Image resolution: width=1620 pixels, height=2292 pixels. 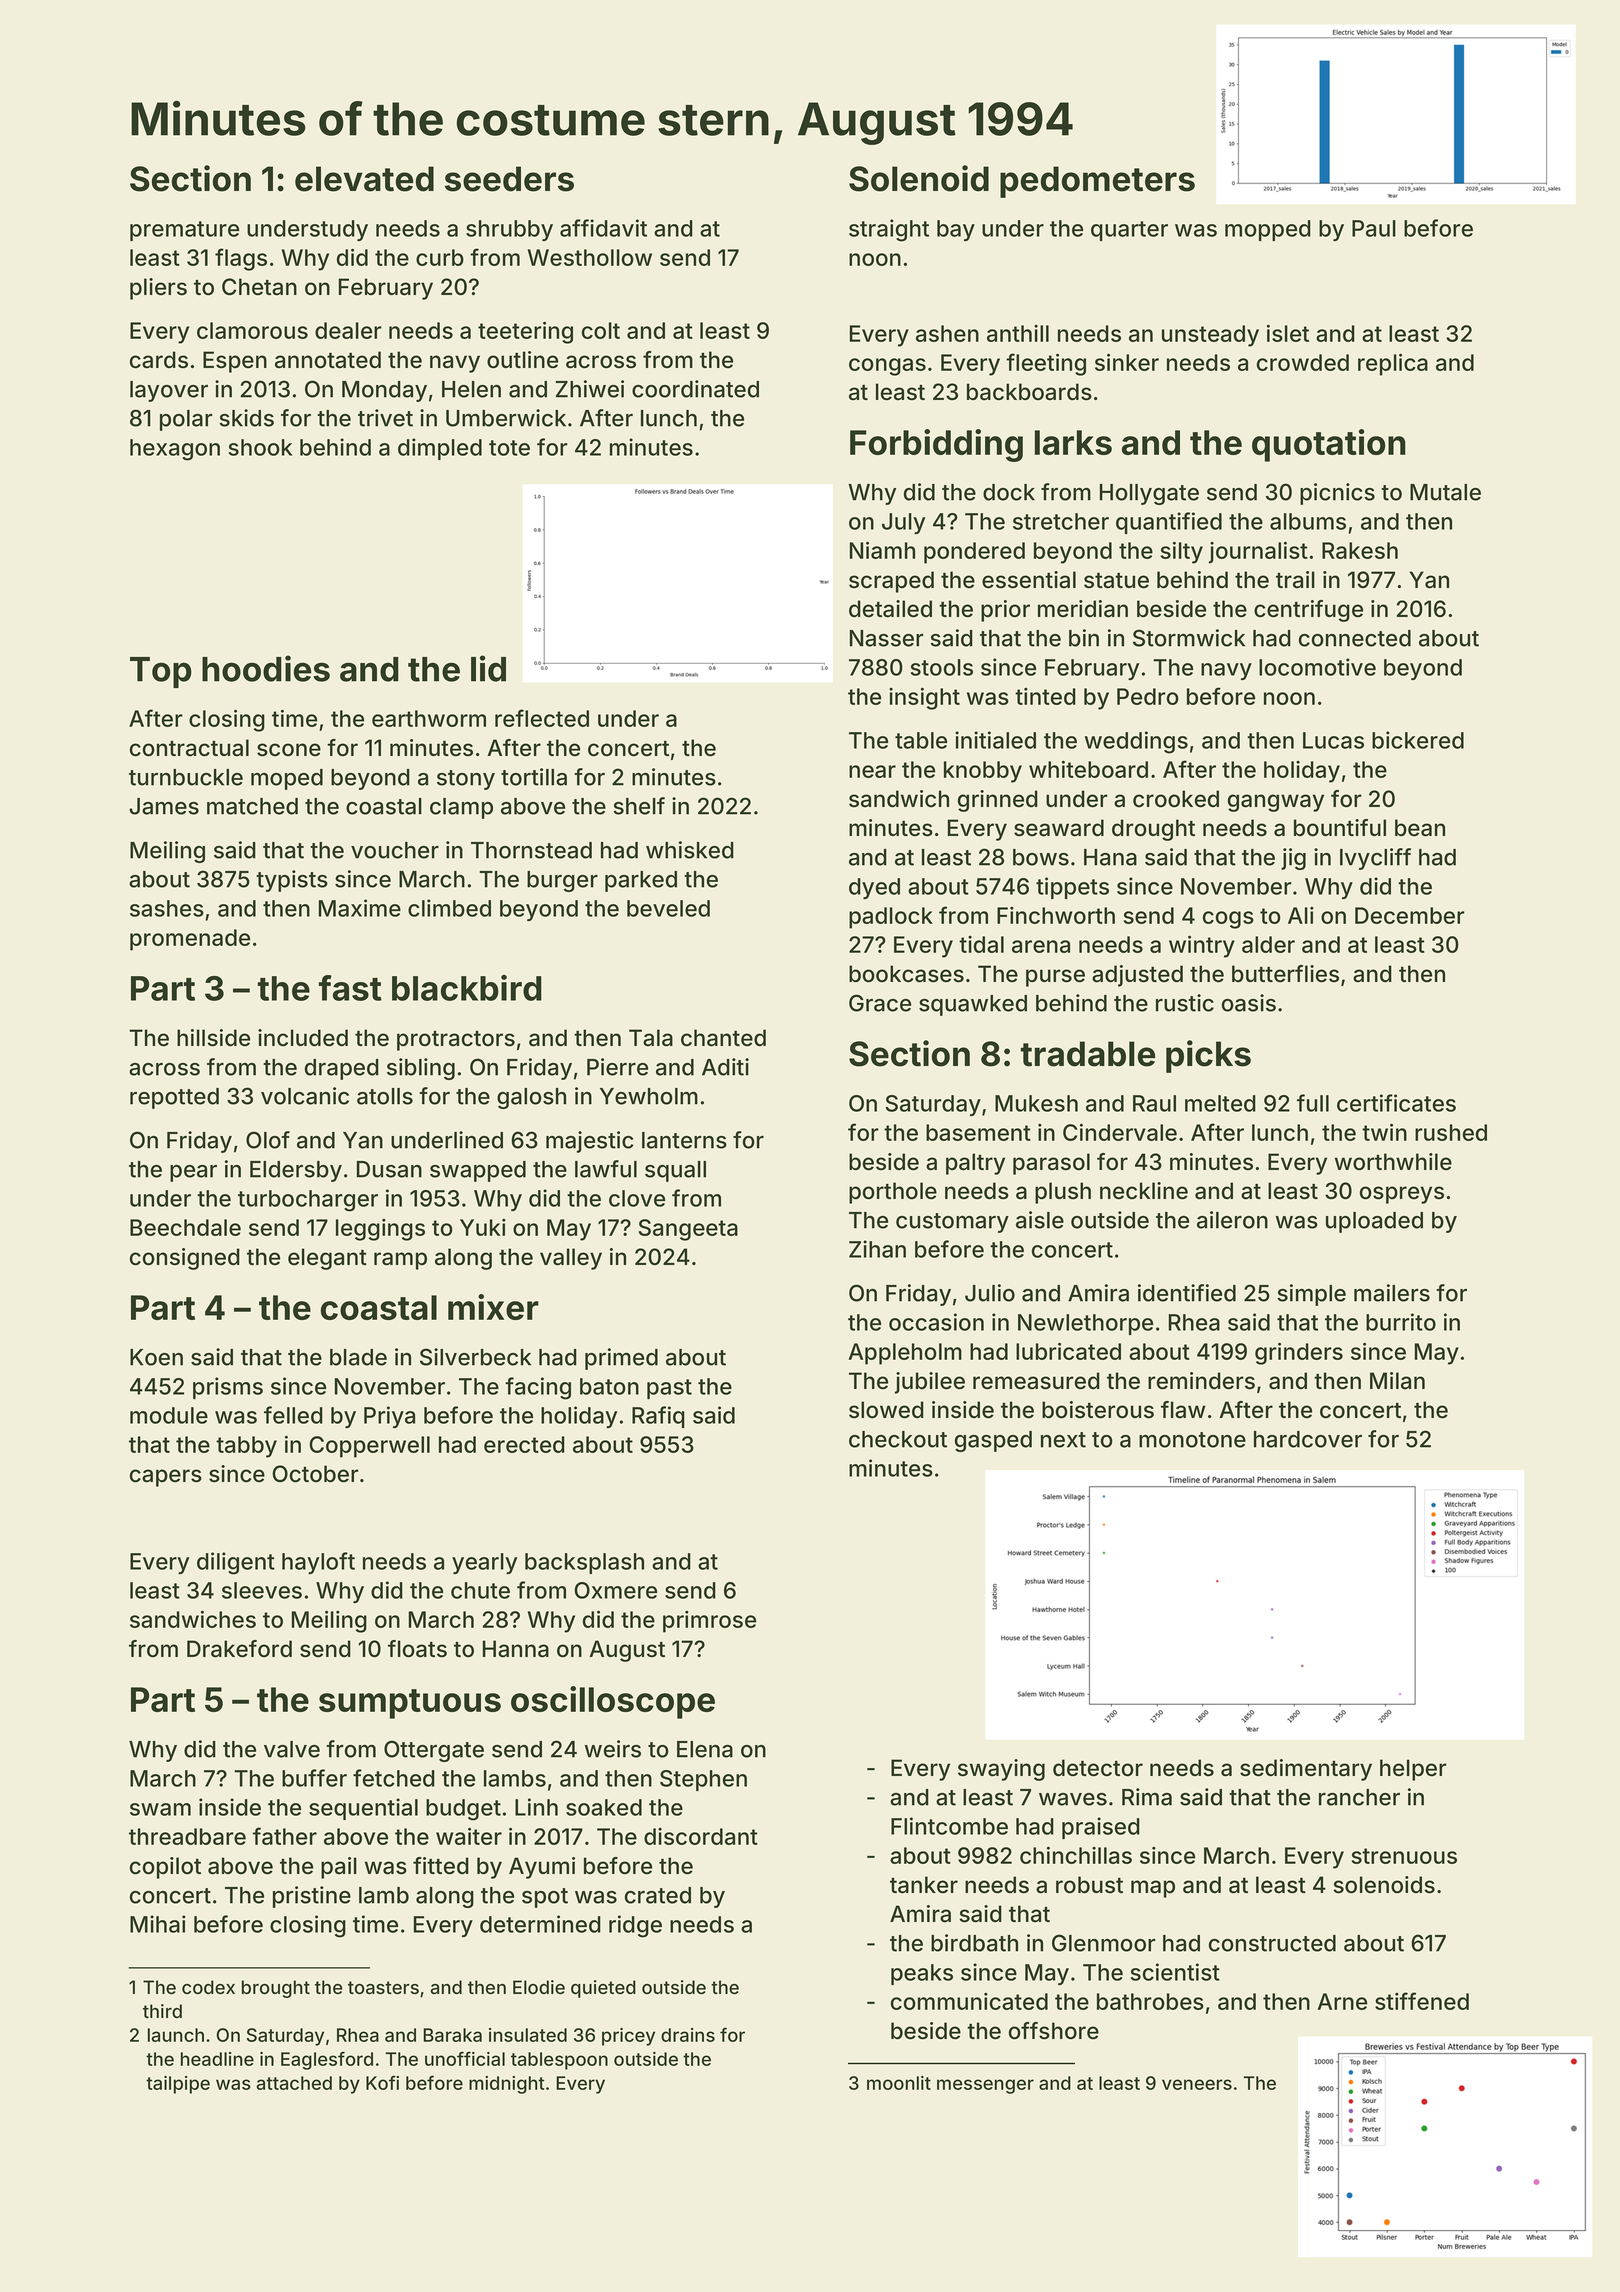 What do you see at coordinates (684, 1140) in the document?
I see `lanterns` at bounding box center [684, 1140].
